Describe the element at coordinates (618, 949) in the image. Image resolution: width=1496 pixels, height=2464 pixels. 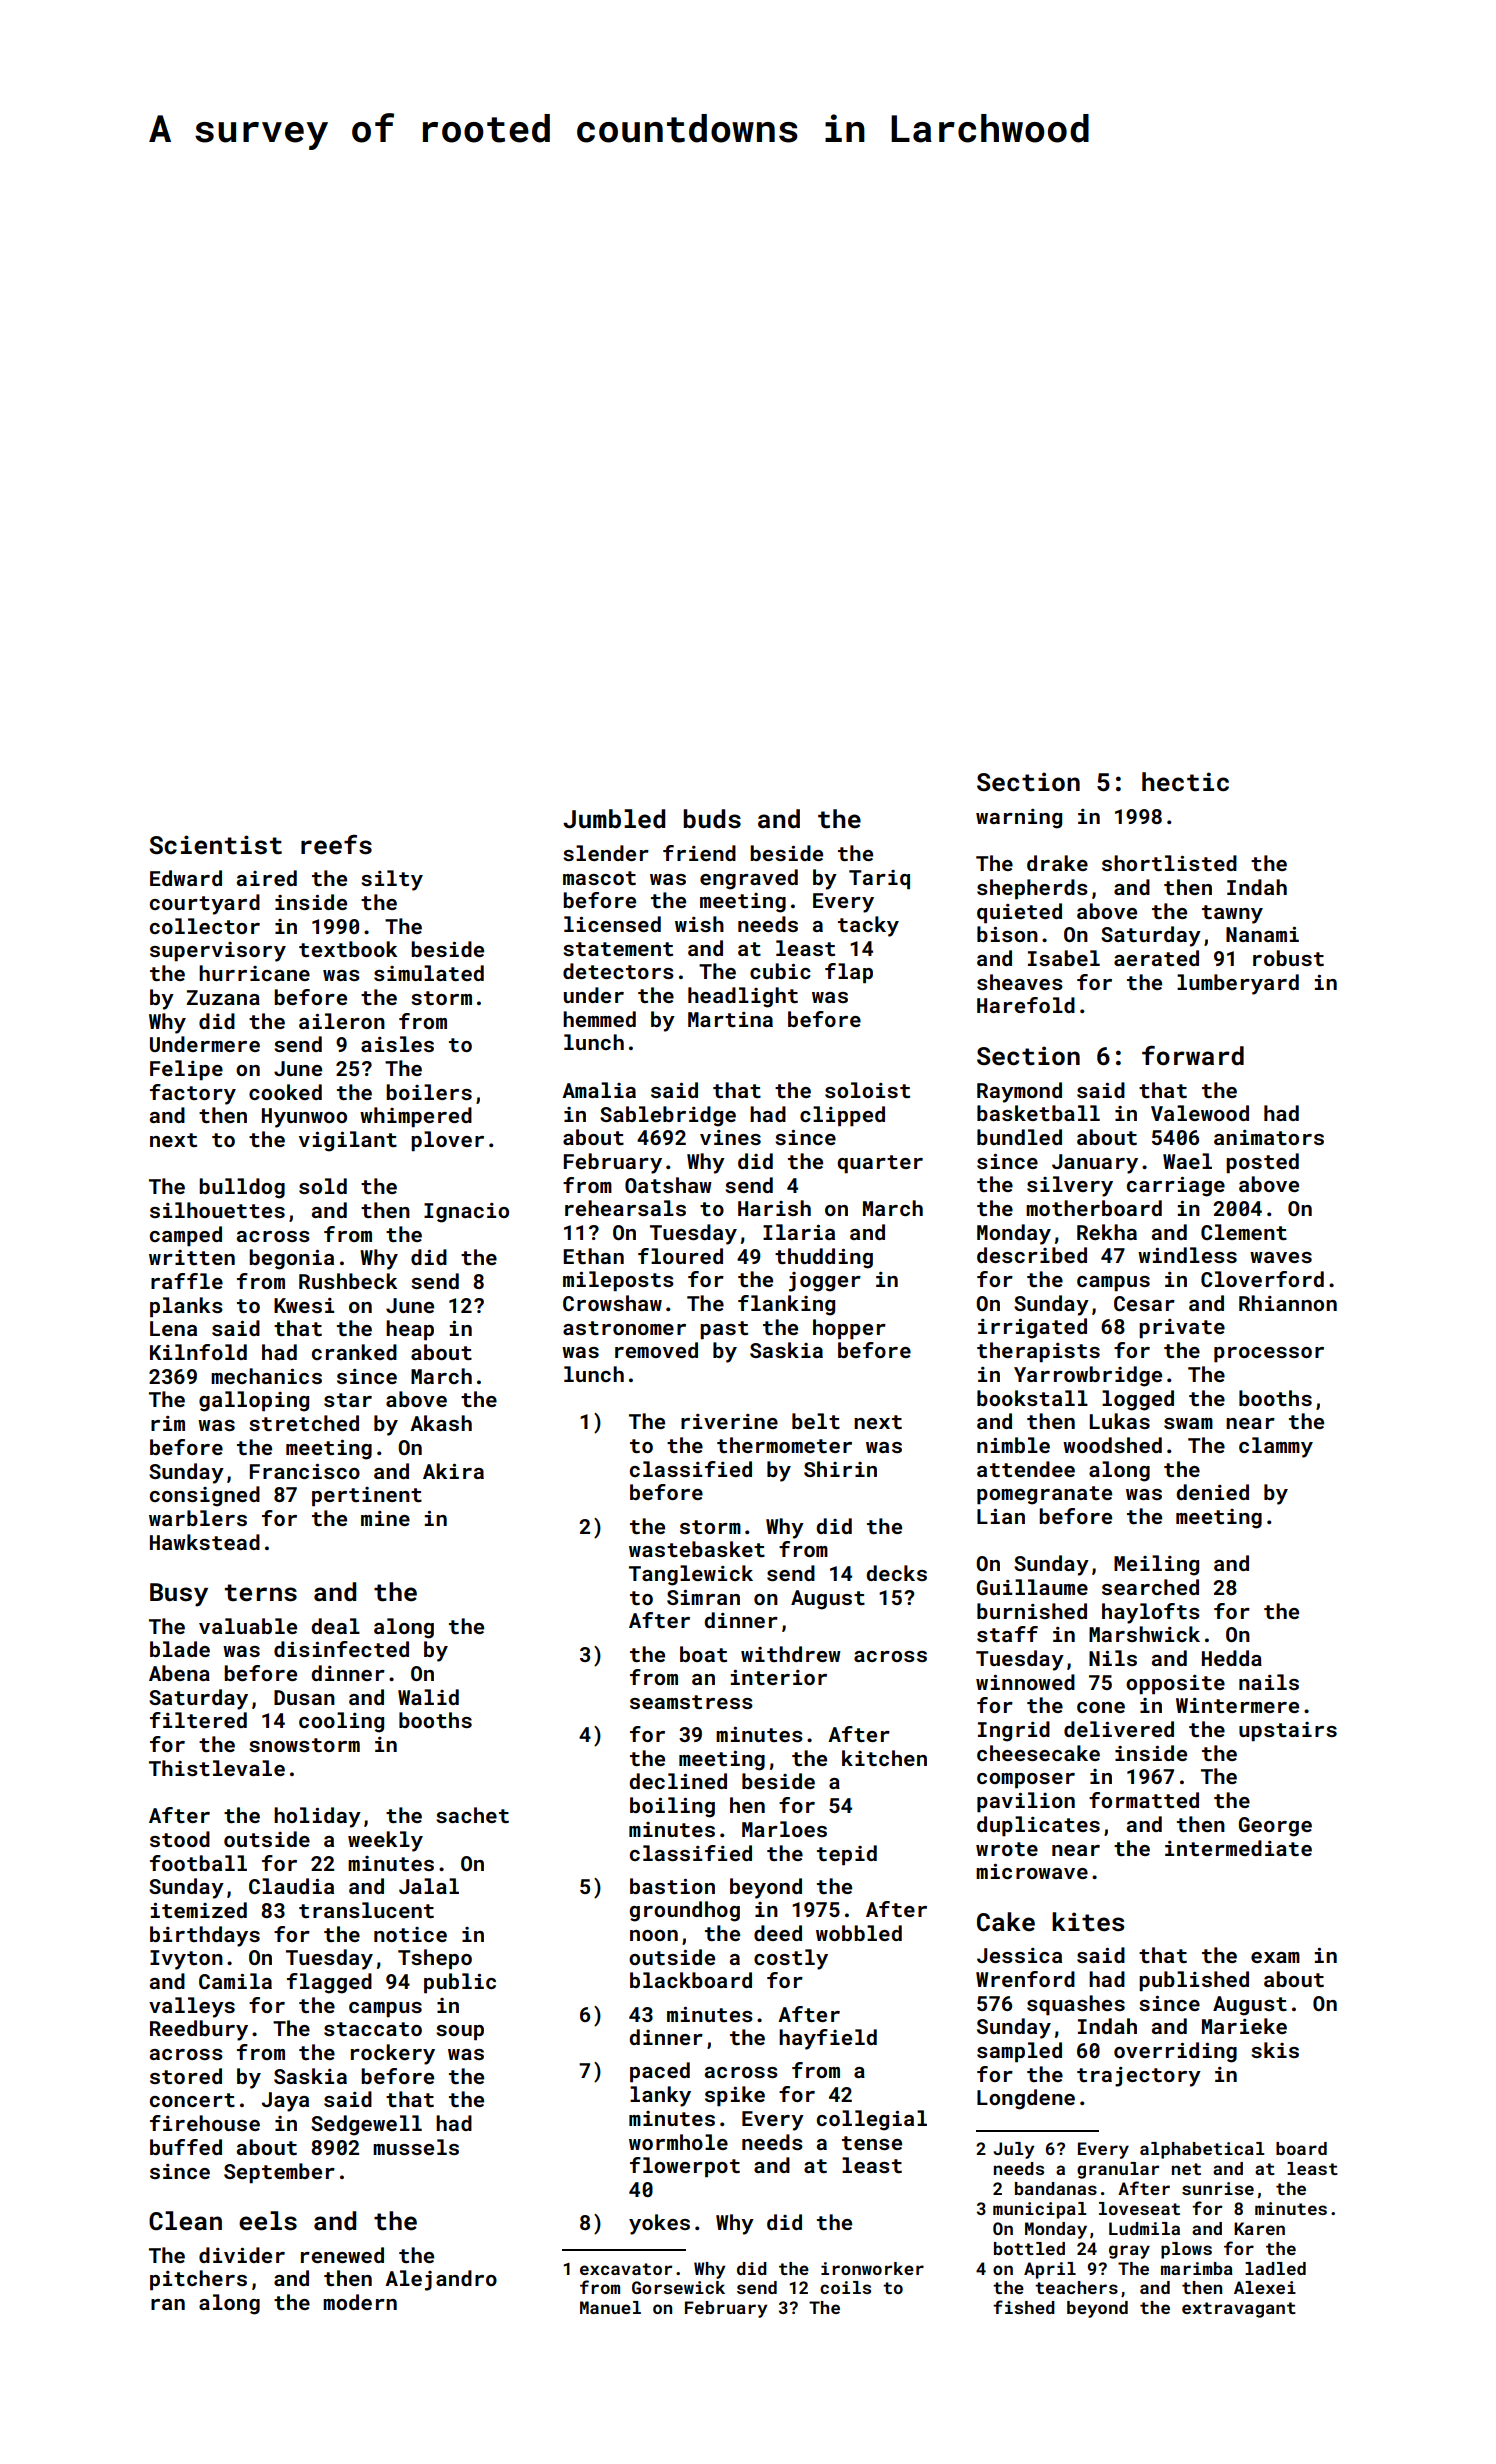
I see `statement` at that location.
